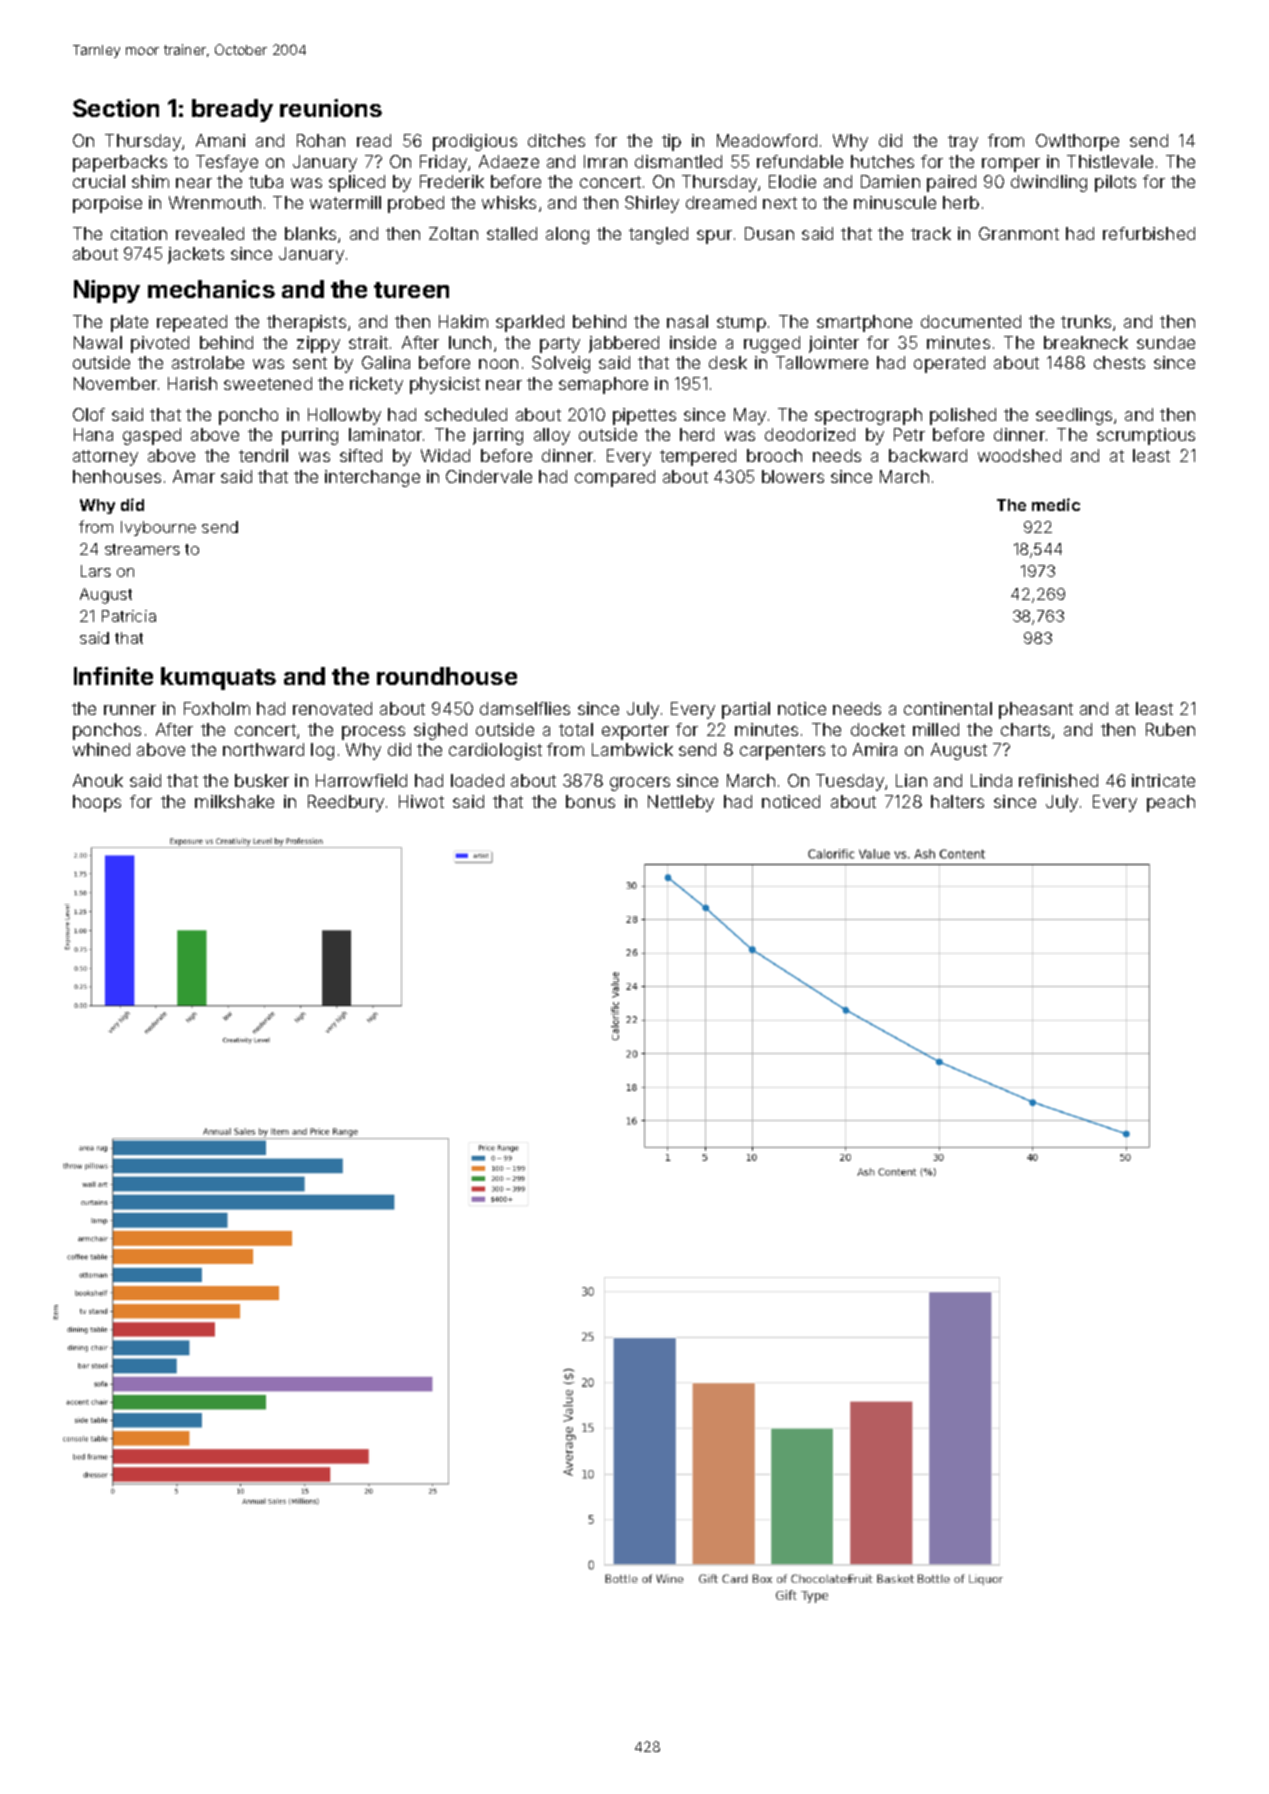 The height and width of the screenshot is (1794, 1269). I want to click on roundhouse, so click(447, 676).
